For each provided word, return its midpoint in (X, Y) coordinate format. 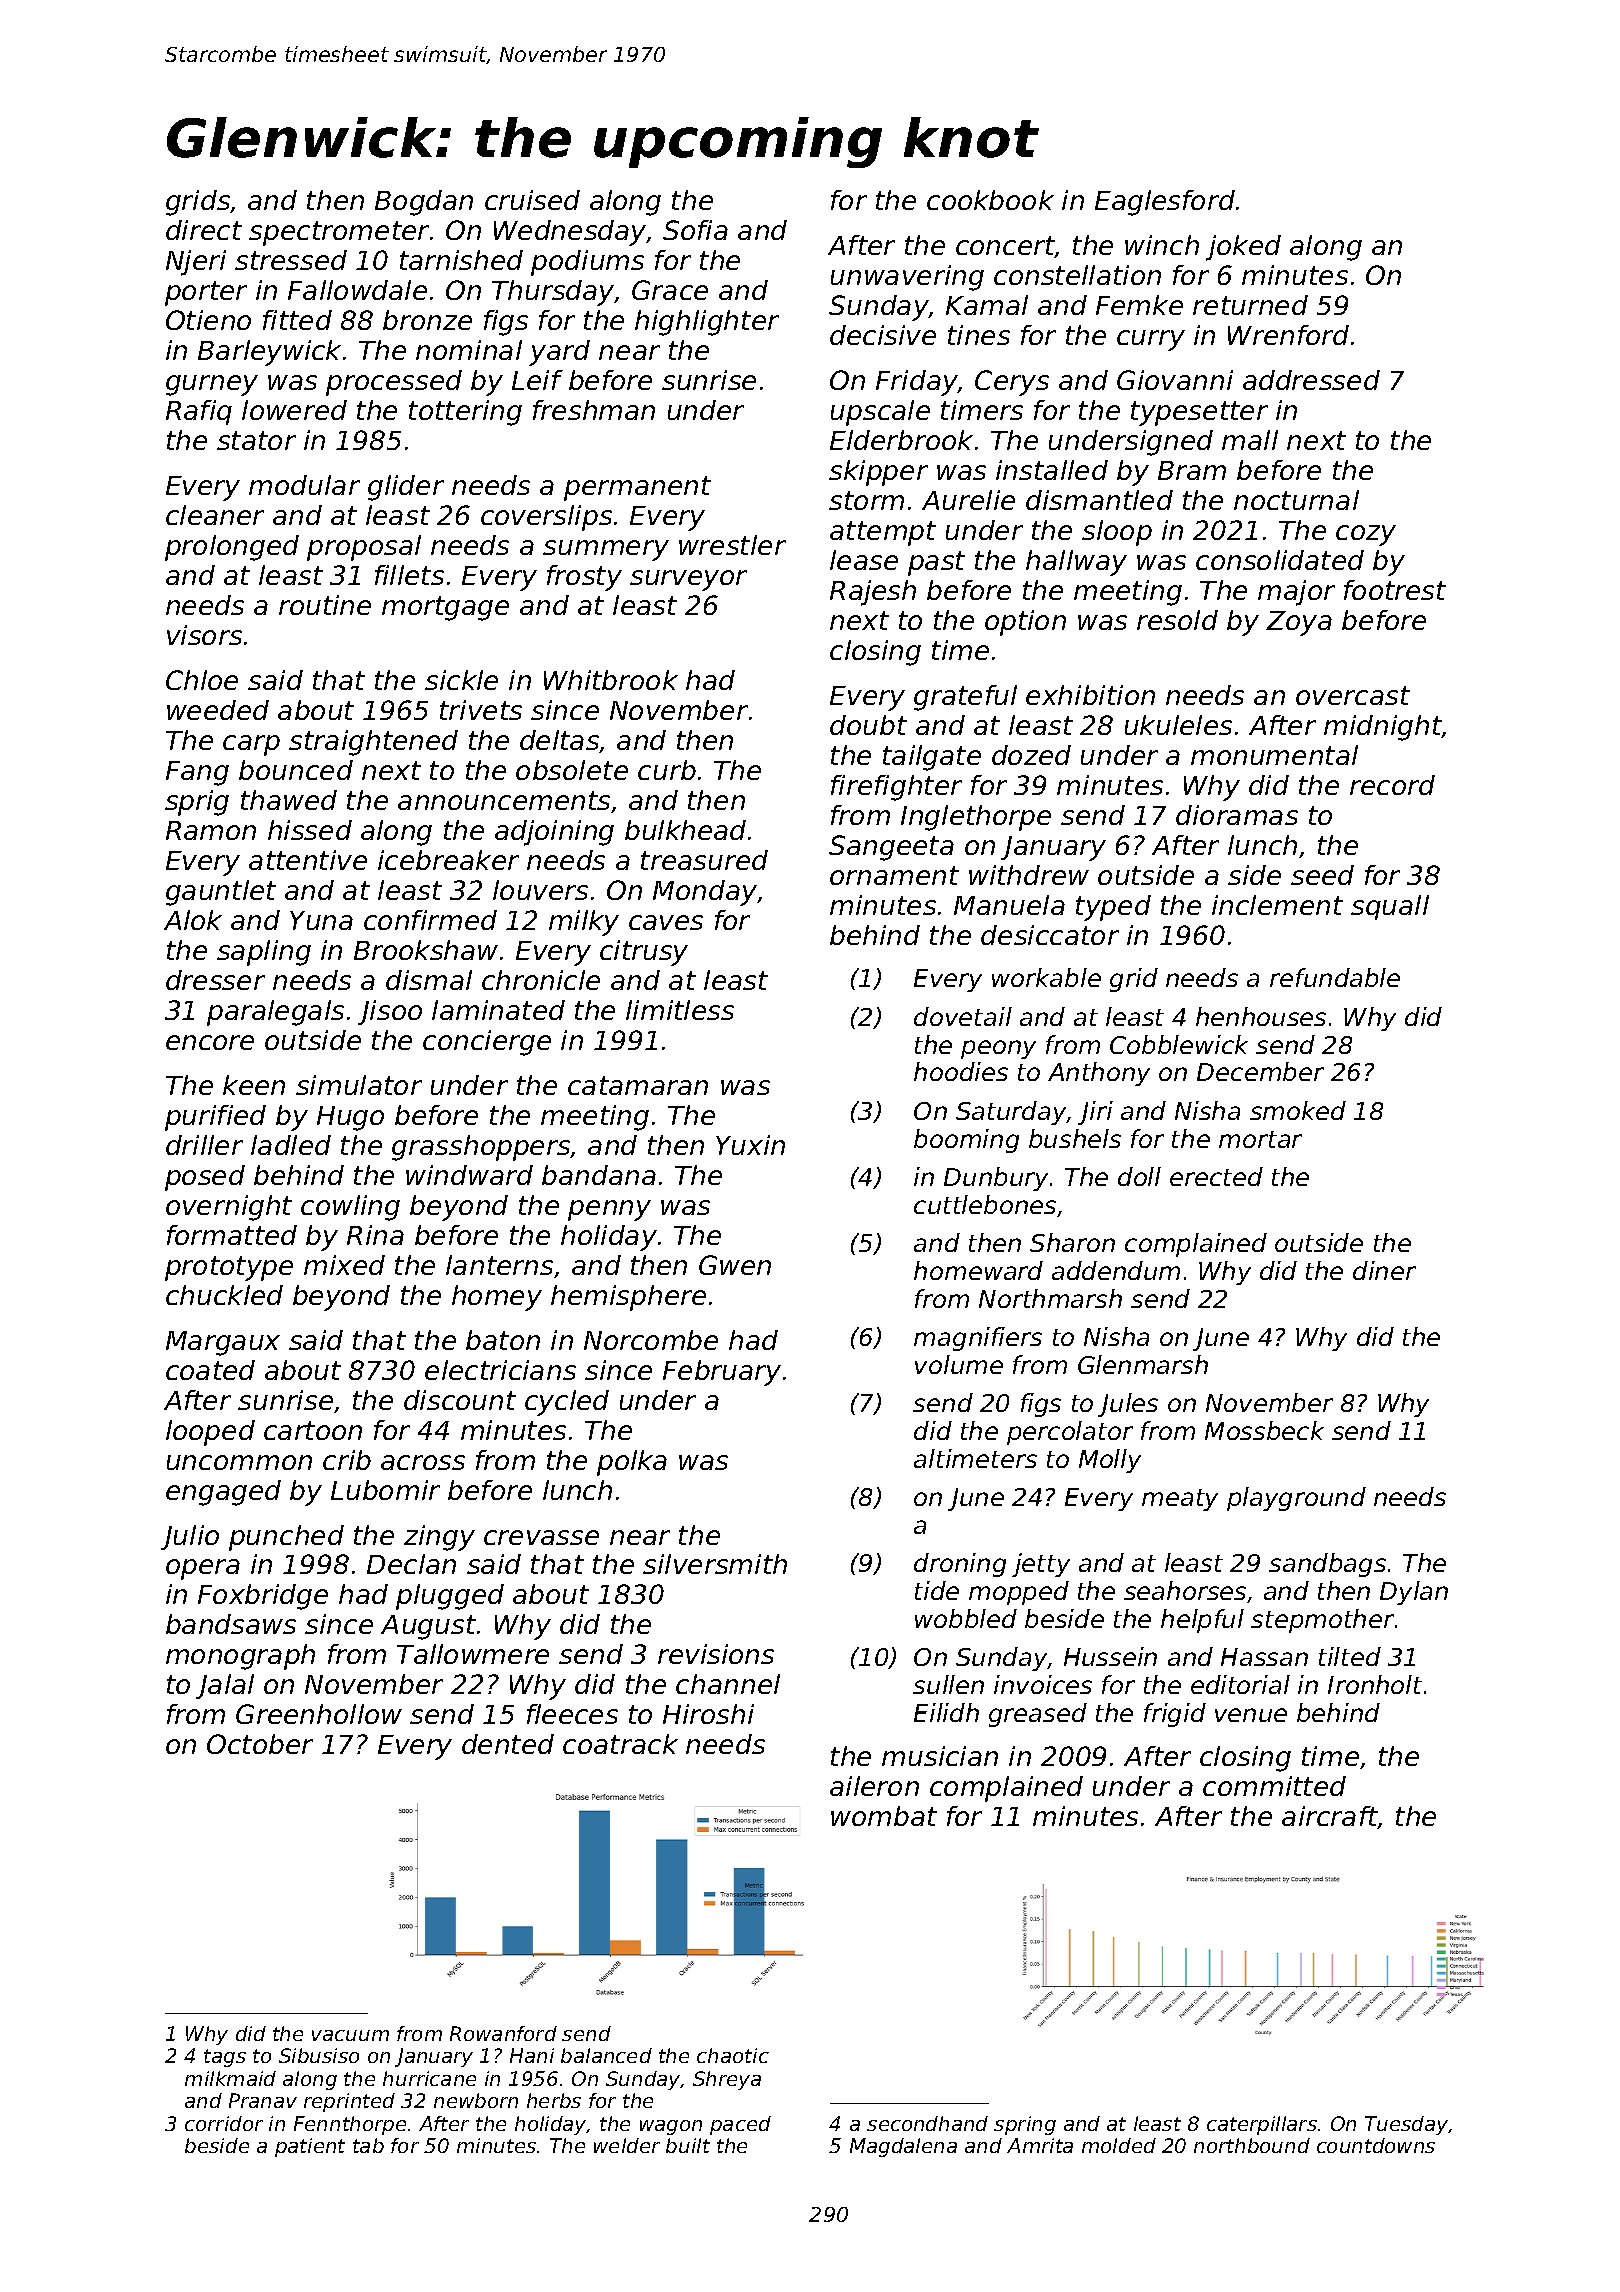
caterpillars (1262, 2125)
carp (251, 745)
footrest (1395, 590)
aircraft (1330, 1817)
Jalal (225, 1686)
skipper (878, 473)
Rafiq (199, 412)
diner (1384, 1270)
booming (966, 1141)
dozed (1031, 755)
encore (210, 1042)
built (688, 2145)
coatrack (620, 1744)
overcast (1353, 695)
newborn (476, 2100)
